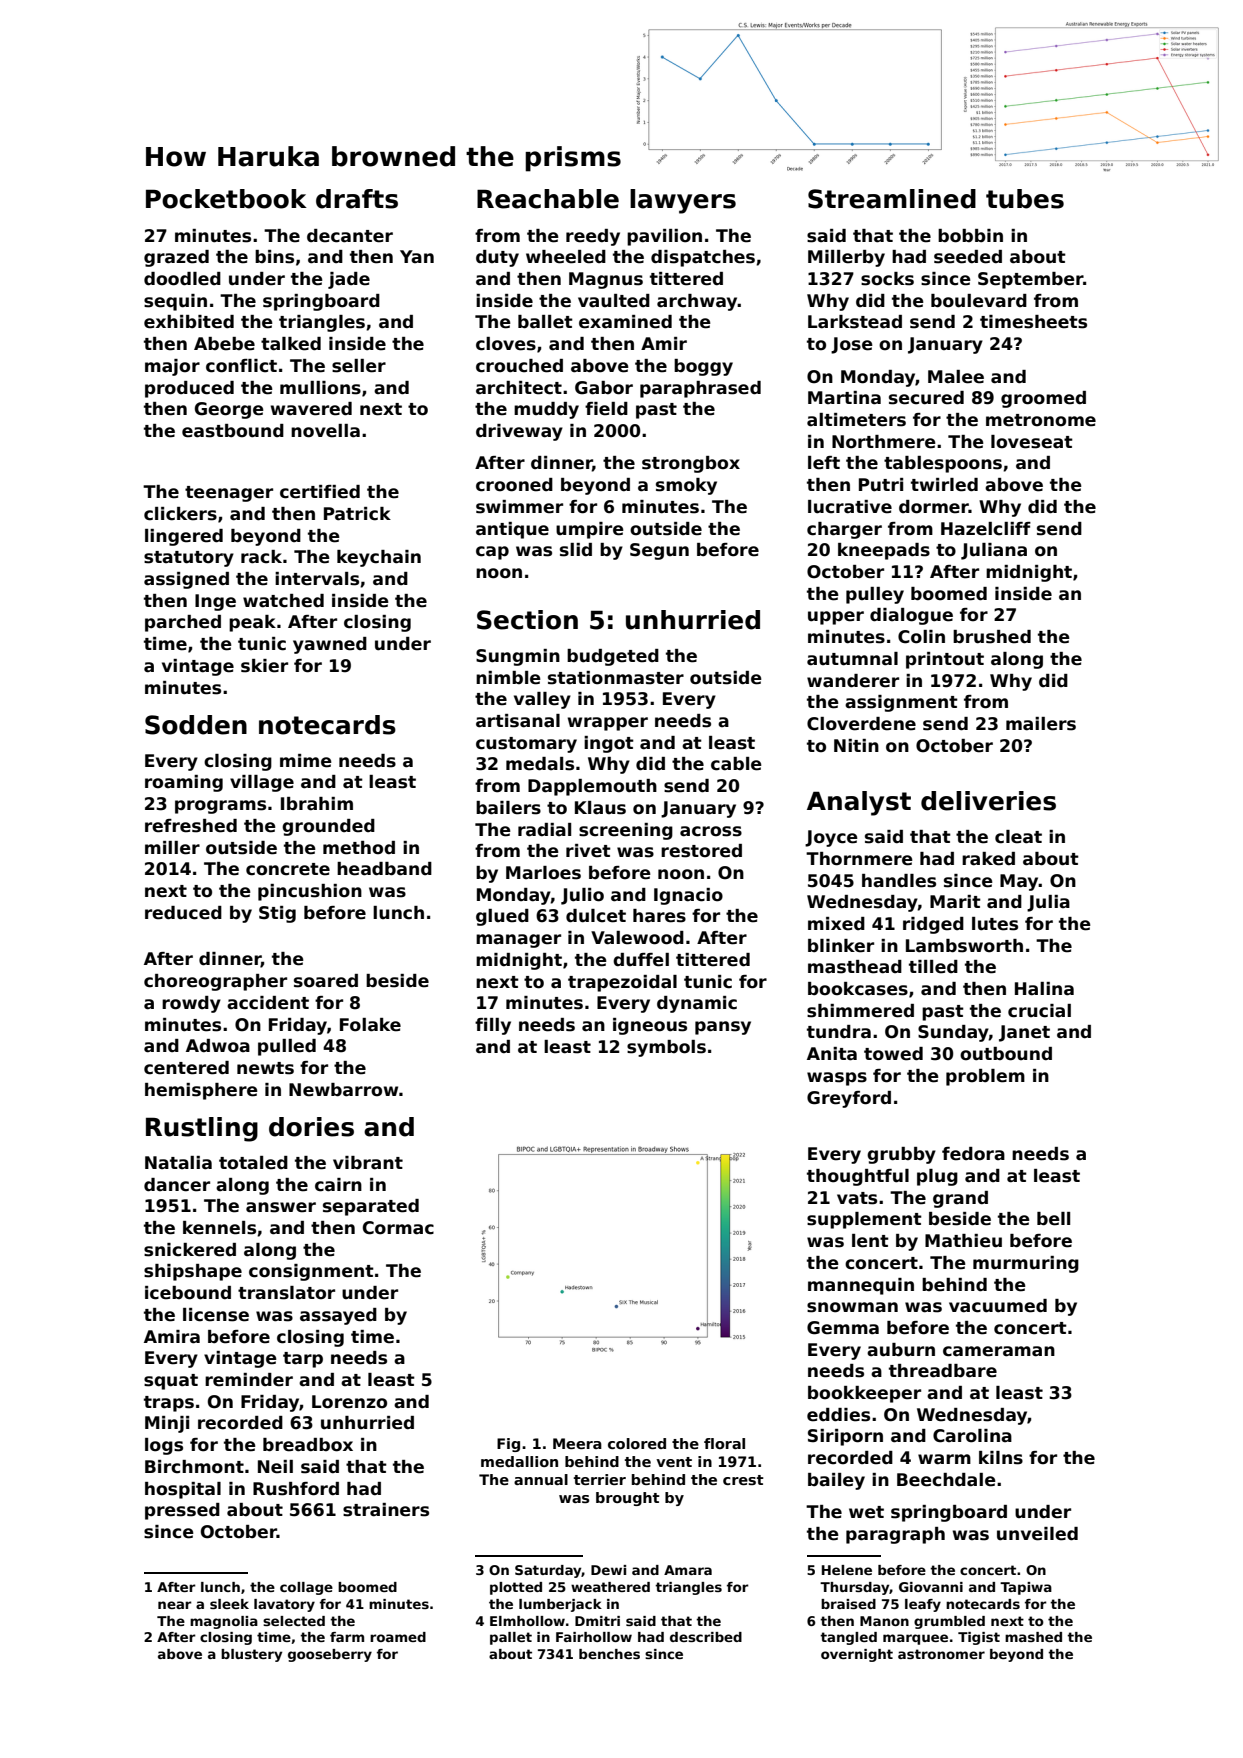 This page has width=1243, height=1758. What do you see at coordinates (1025, 199) in the page?
I see `tubes` at bounding box center [1025, 199].
